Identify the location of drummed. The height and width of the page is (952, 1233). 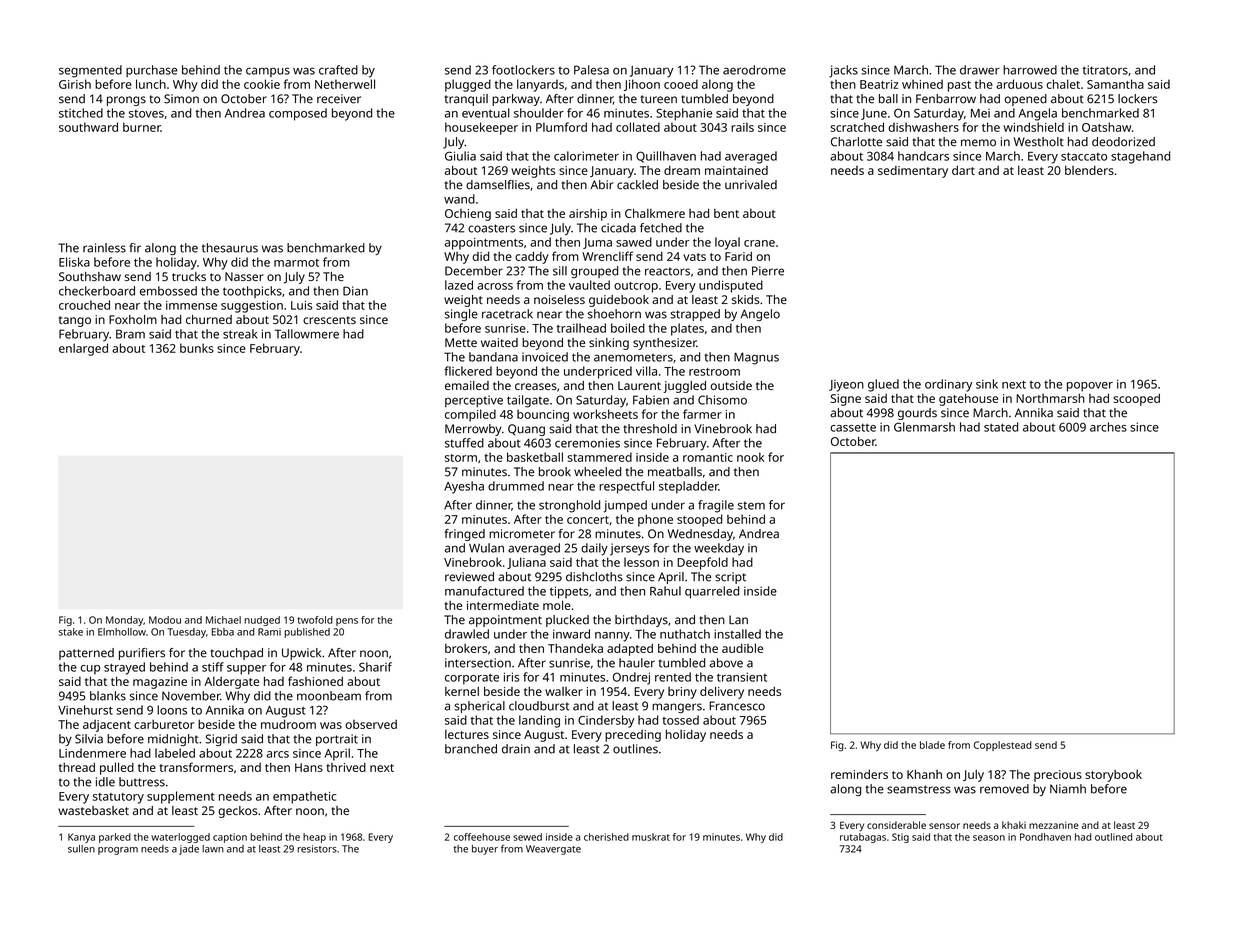
(516, 486).
